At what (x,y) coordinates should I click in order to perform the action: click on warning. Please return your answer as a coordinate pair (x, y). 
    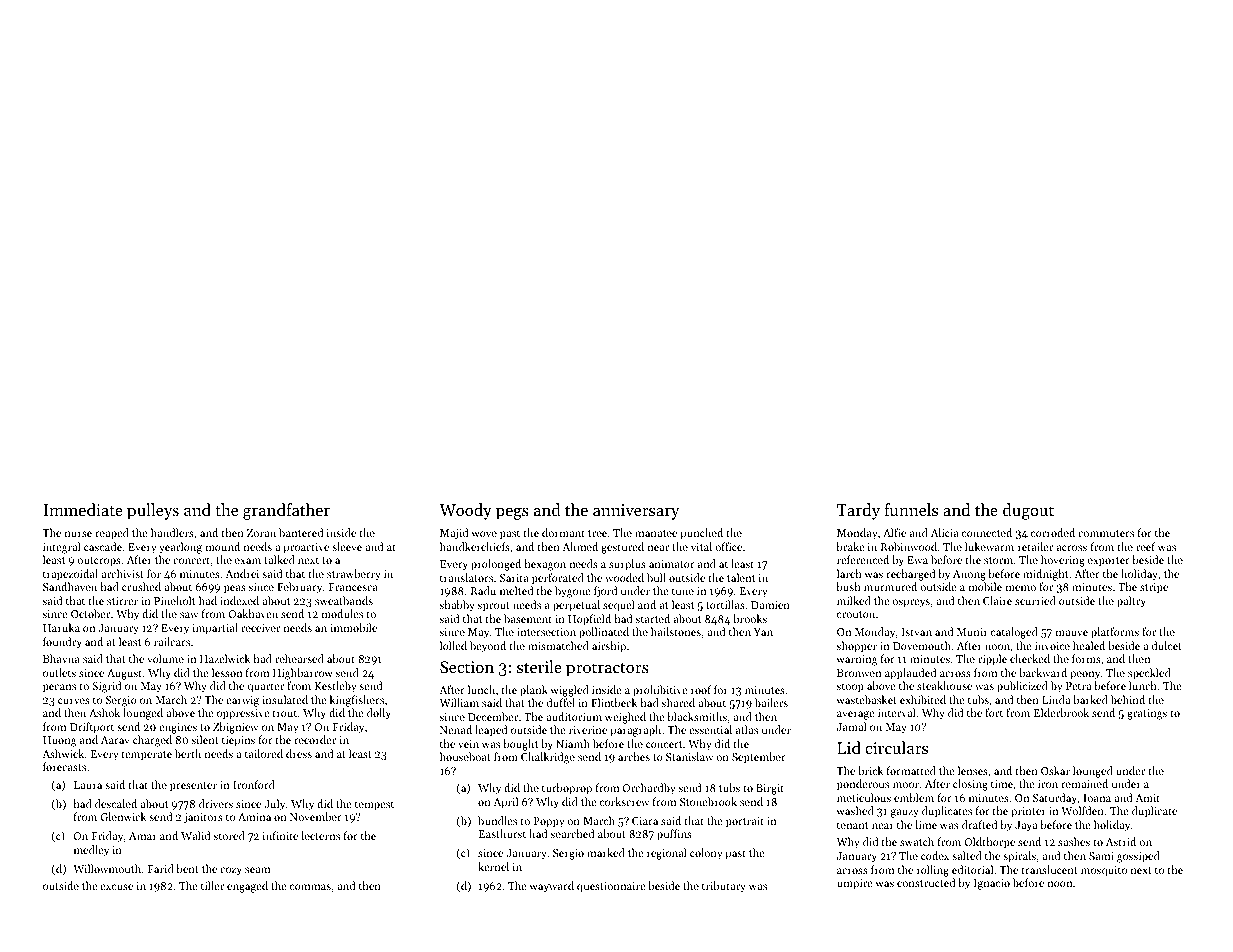
    Looking at the image, I should click on (857, 660).
